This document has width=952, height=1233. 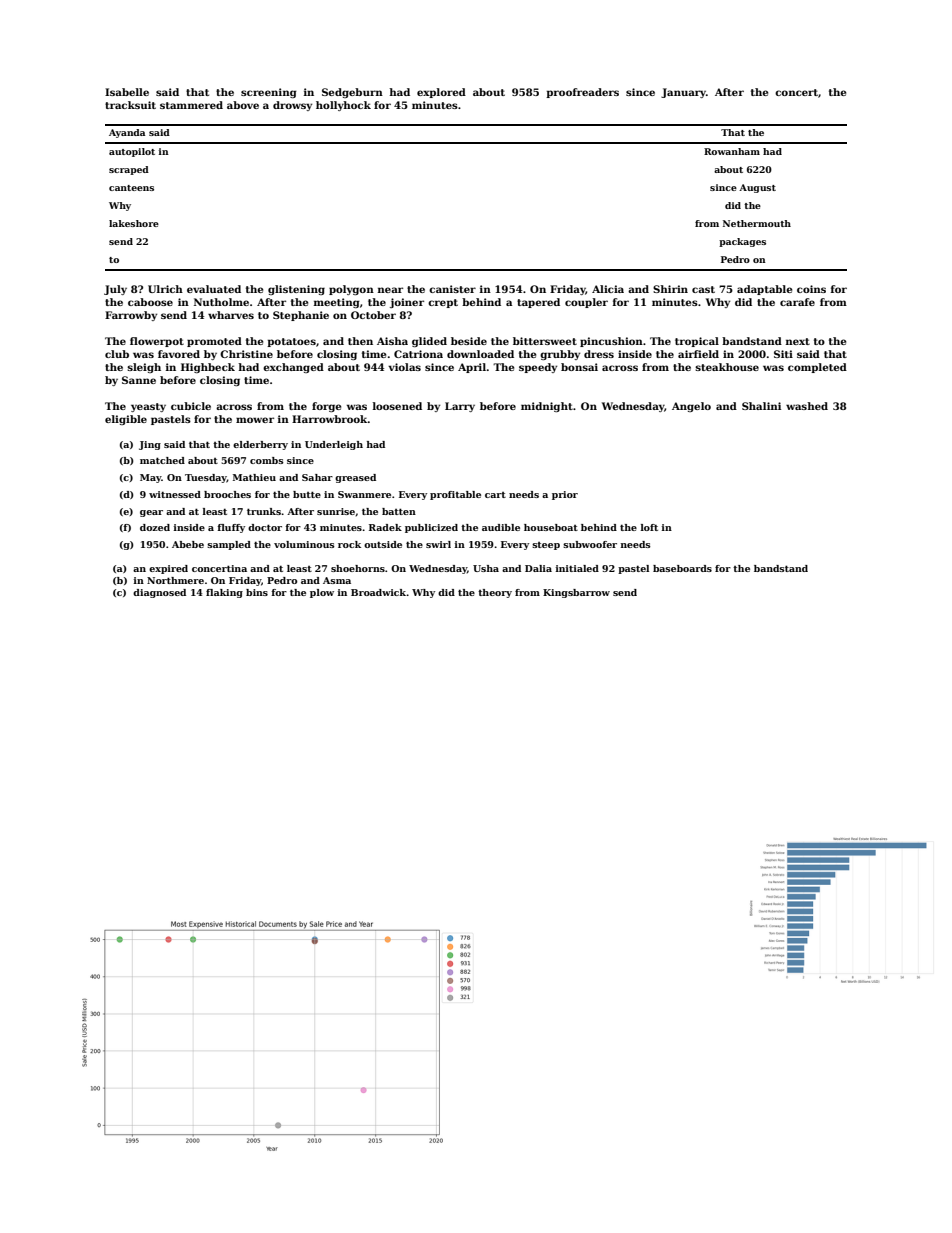 What do you see at coordinates (139, 380) in the document?
I see `Sanne` at bounding box center [139, 380].
